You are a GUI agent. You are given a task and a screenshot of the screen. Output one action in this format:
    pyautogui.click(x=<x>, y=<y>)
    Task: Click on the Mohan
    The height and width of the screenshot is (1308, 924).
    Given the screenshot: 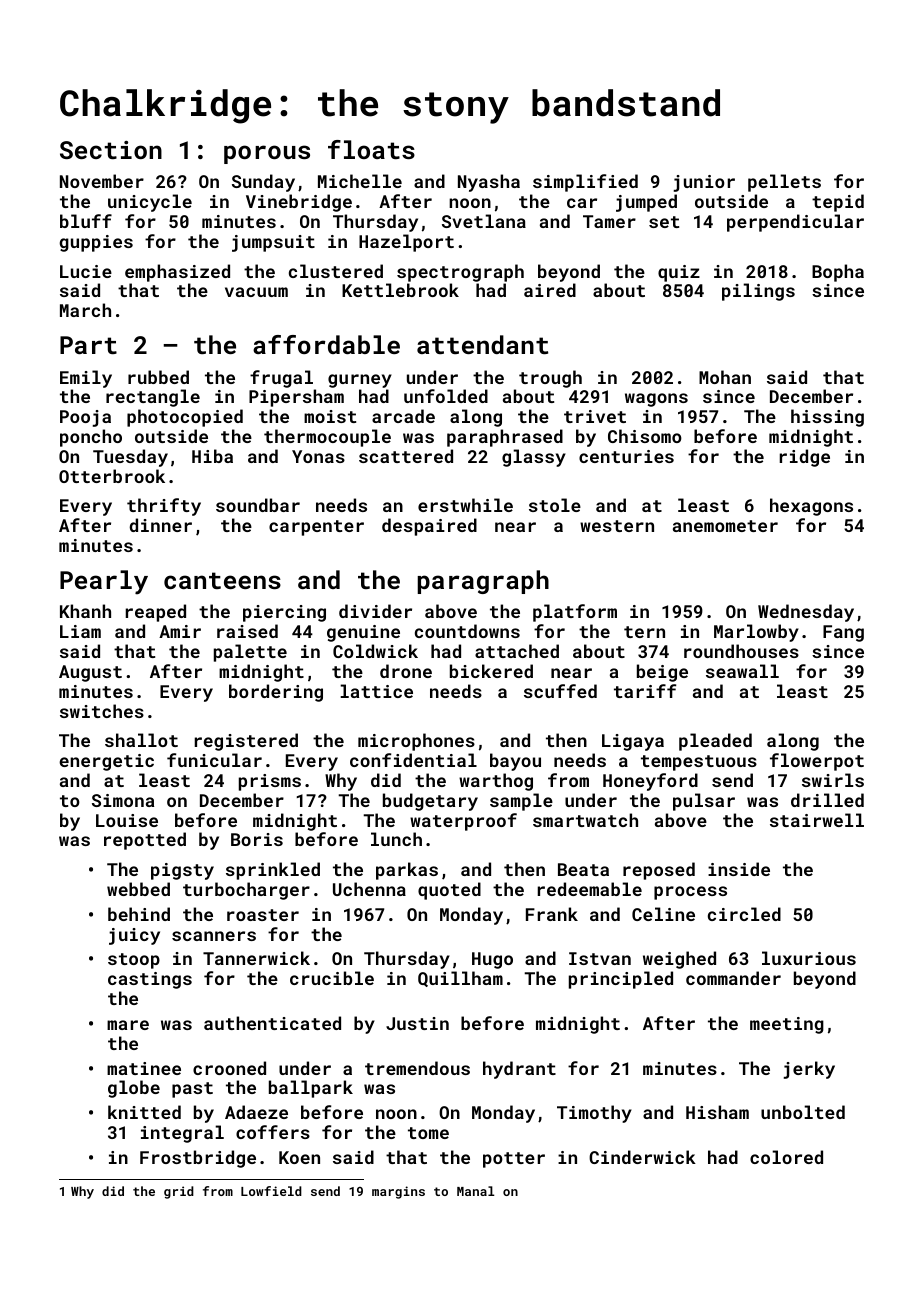 What is the action you would take?
    pyautogui.click(x=725, y=377)
